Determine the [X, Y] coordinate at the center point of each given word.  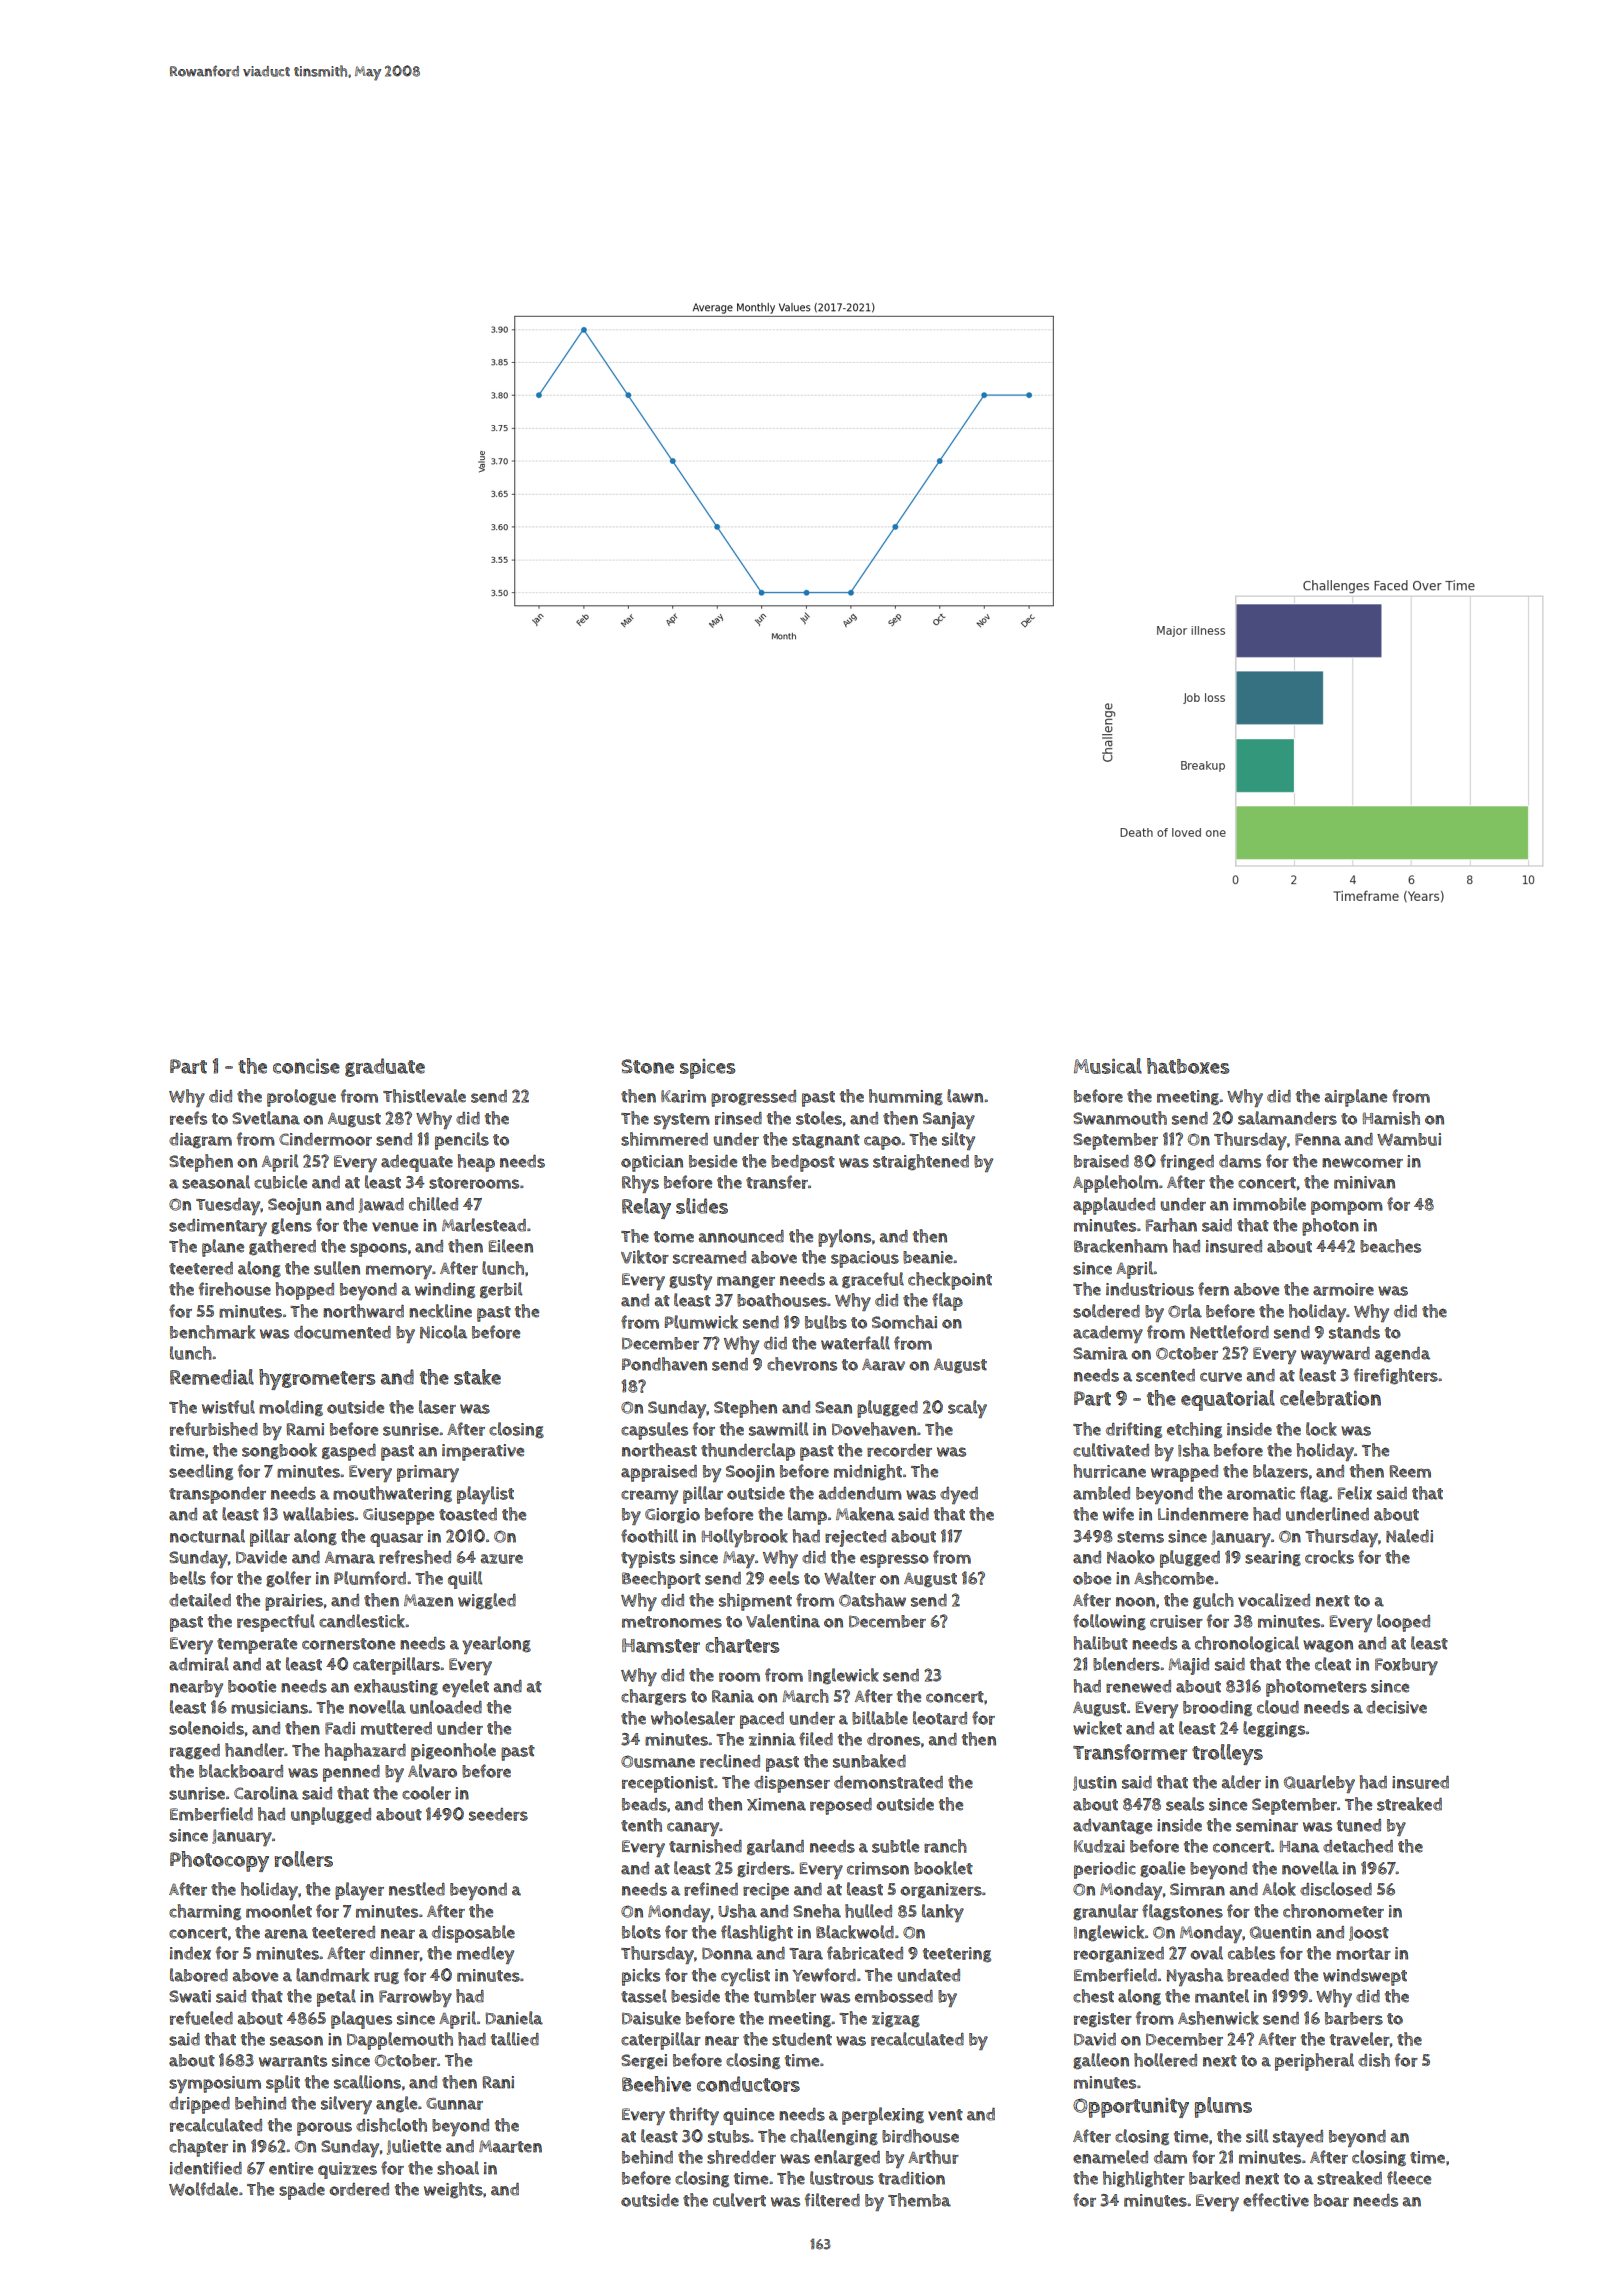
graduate [385, 1067]
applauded [1114, 1206]
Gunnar [454, 2104]
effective [1276, 2200]
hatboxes [1188, 1066]
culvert [739, 2200]
